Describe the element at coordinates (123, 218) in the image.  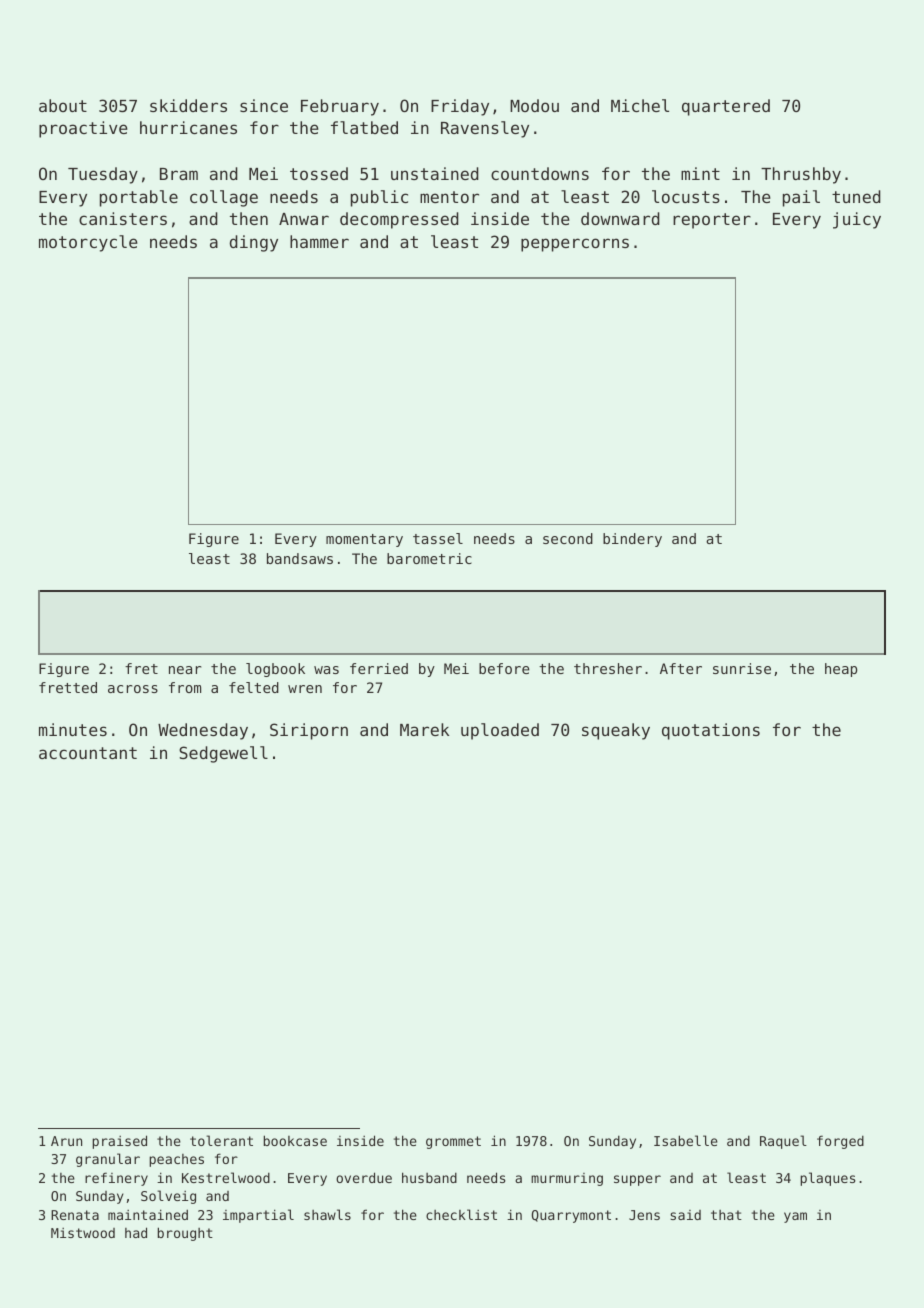
I see `canisters` at that location.
